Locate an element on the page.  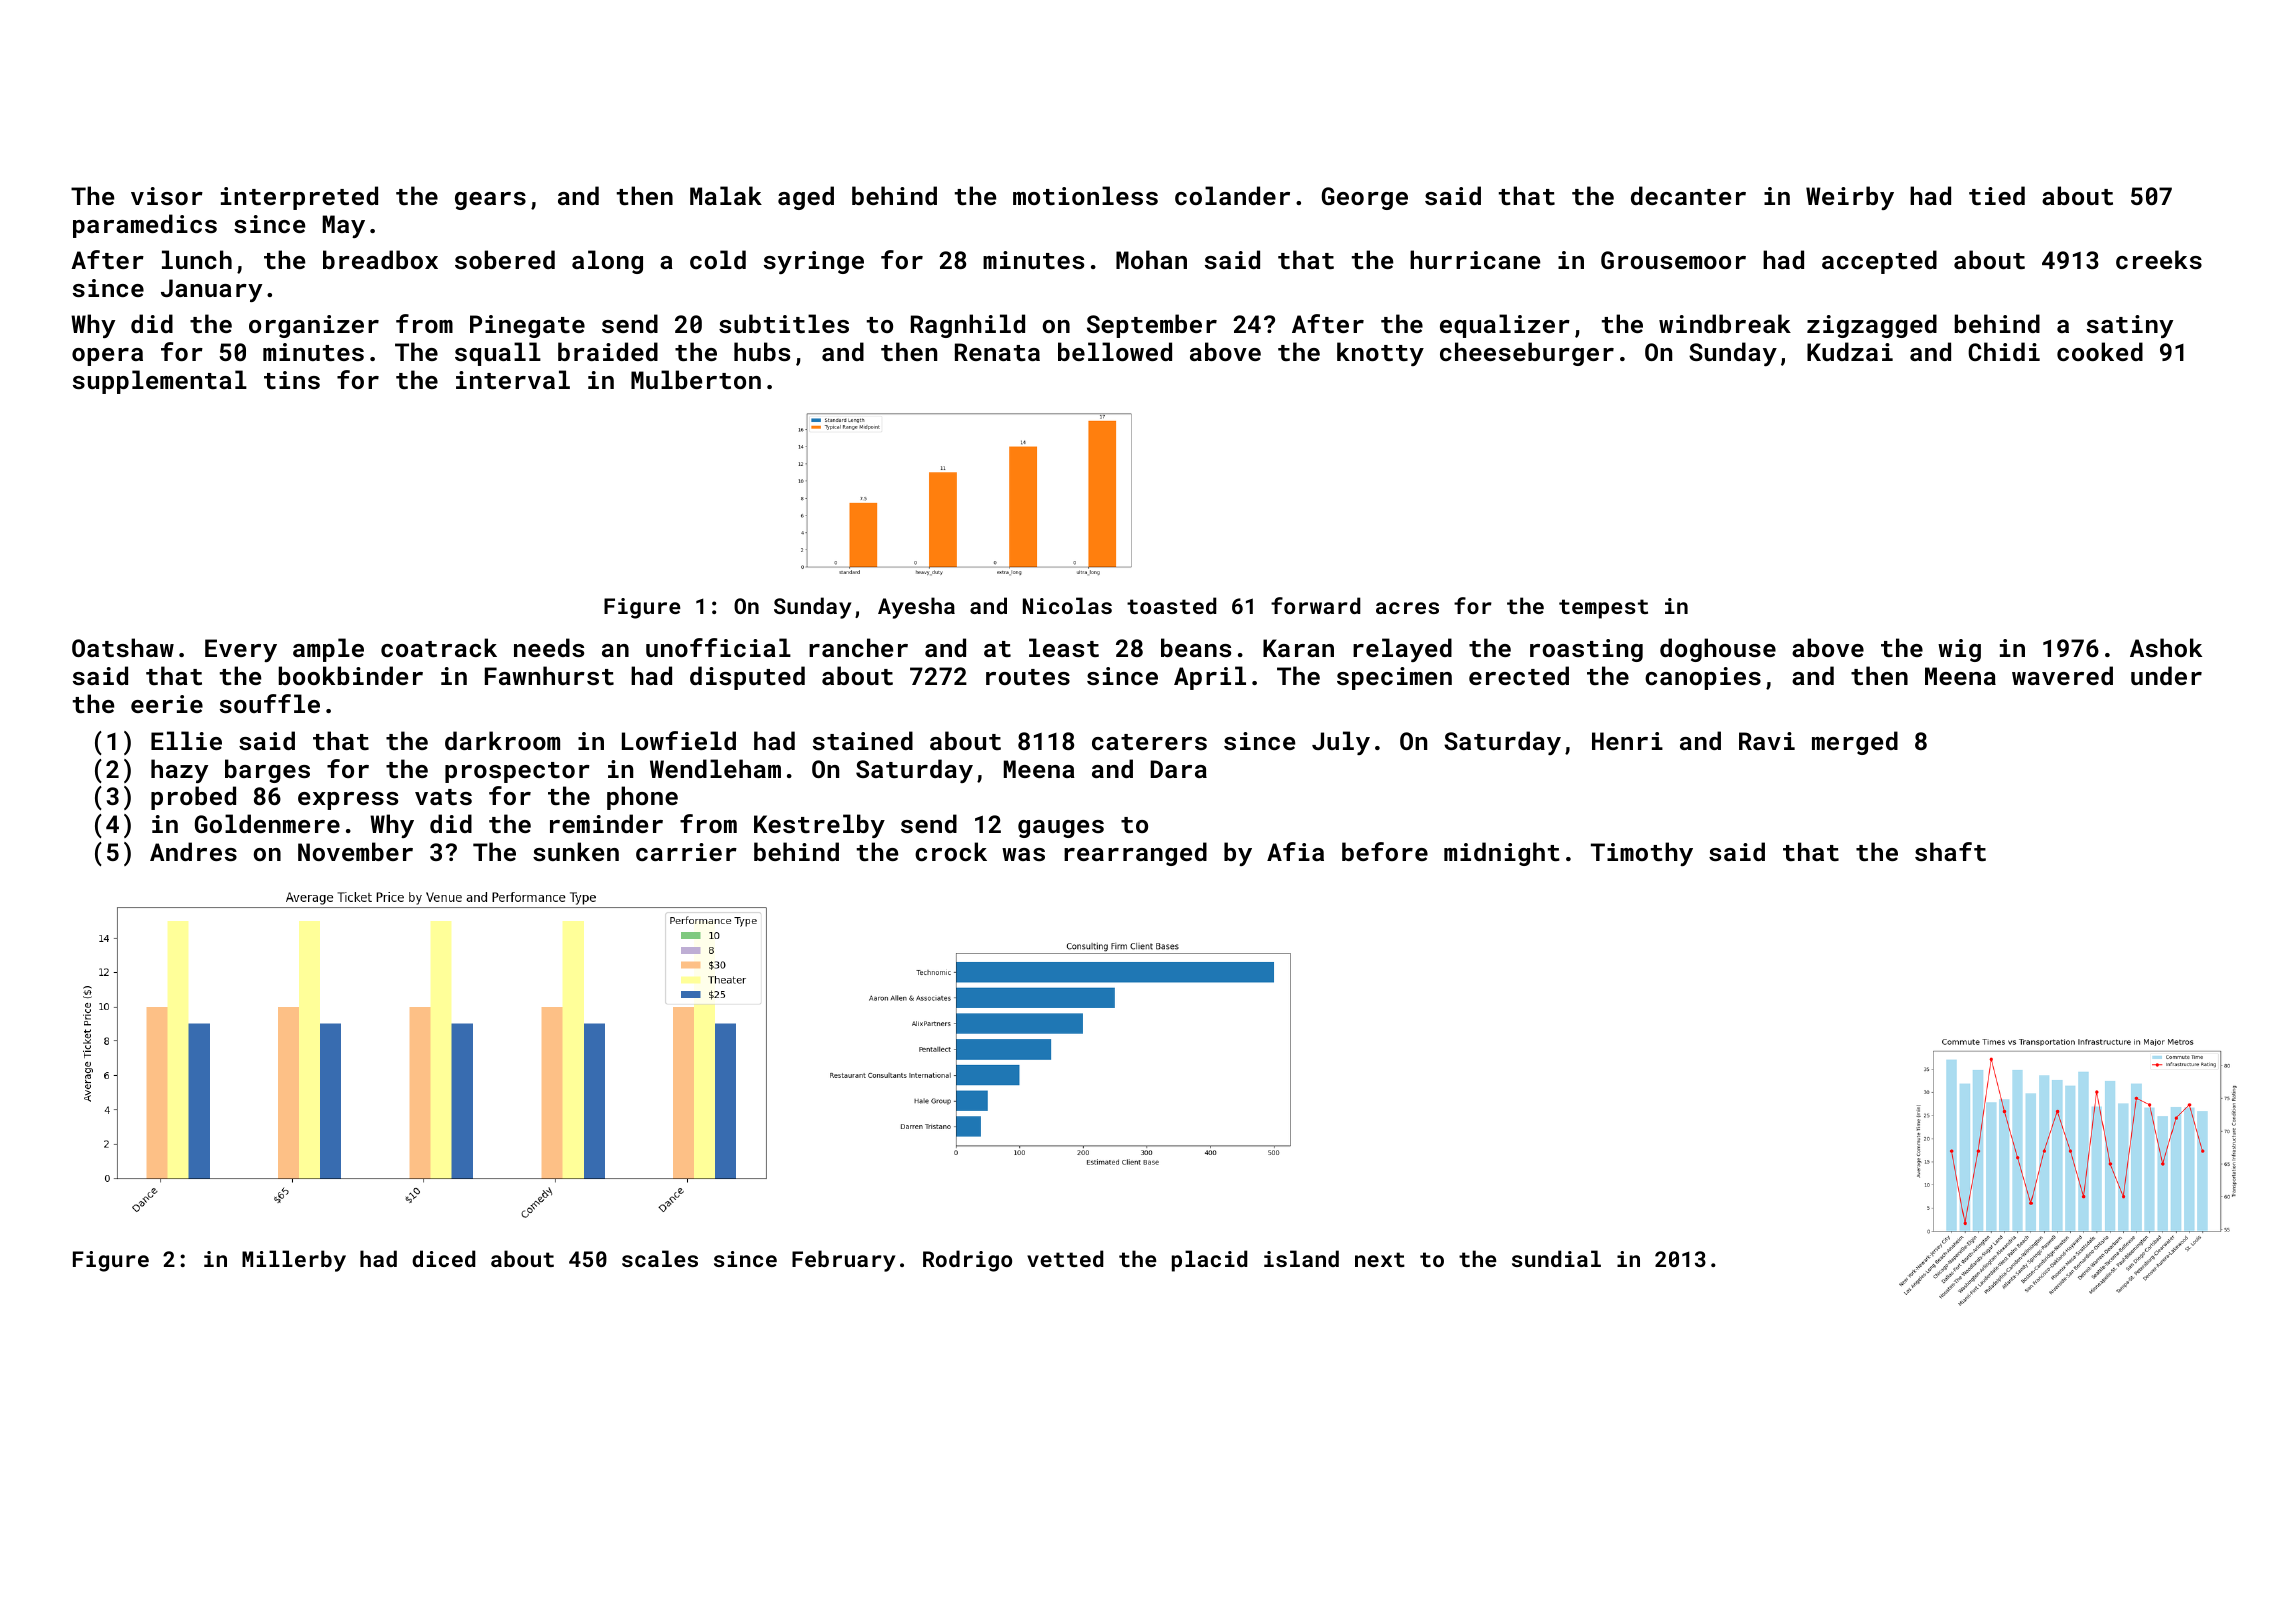
Andres is located at coordinates (193, 851).
